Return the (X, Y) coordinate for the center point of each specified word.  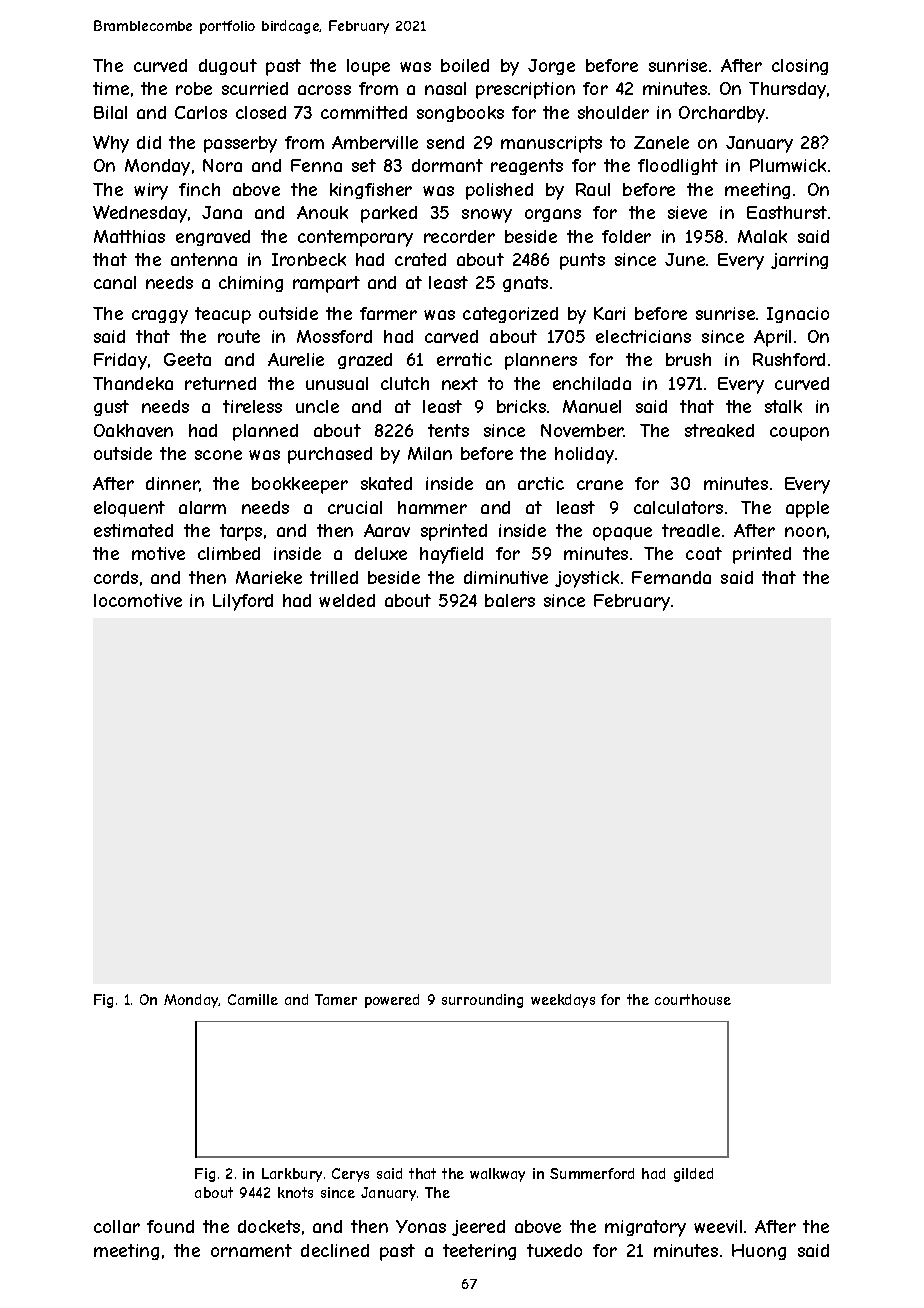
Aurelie (296, 359)
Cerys (350, 1175)
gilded (693, 1175)
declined (335, 1250)
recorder (459, 236)
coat (704, 553)
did (149, 142)
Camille (253, 999)
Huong (759, 1252)
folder (626, 236)
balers (510, 600)
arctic (541, 483)
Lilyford (243, 602)
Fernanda (671, 577)
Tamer (336, 999)
